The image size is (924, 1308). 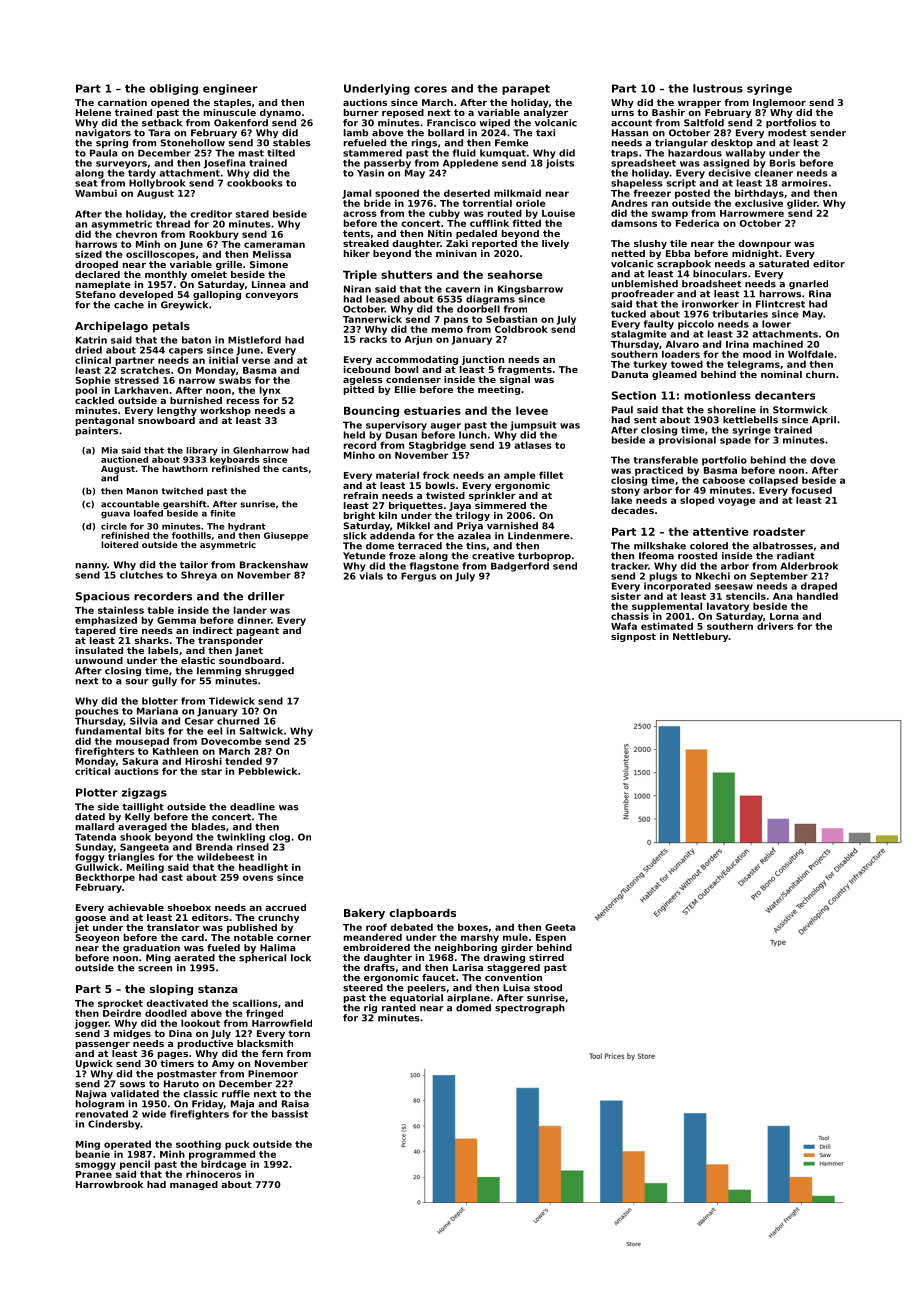 What do you see at coordinates (166, 1013) in the image?
I see `doodled` at bounding box center [166, 1013].
